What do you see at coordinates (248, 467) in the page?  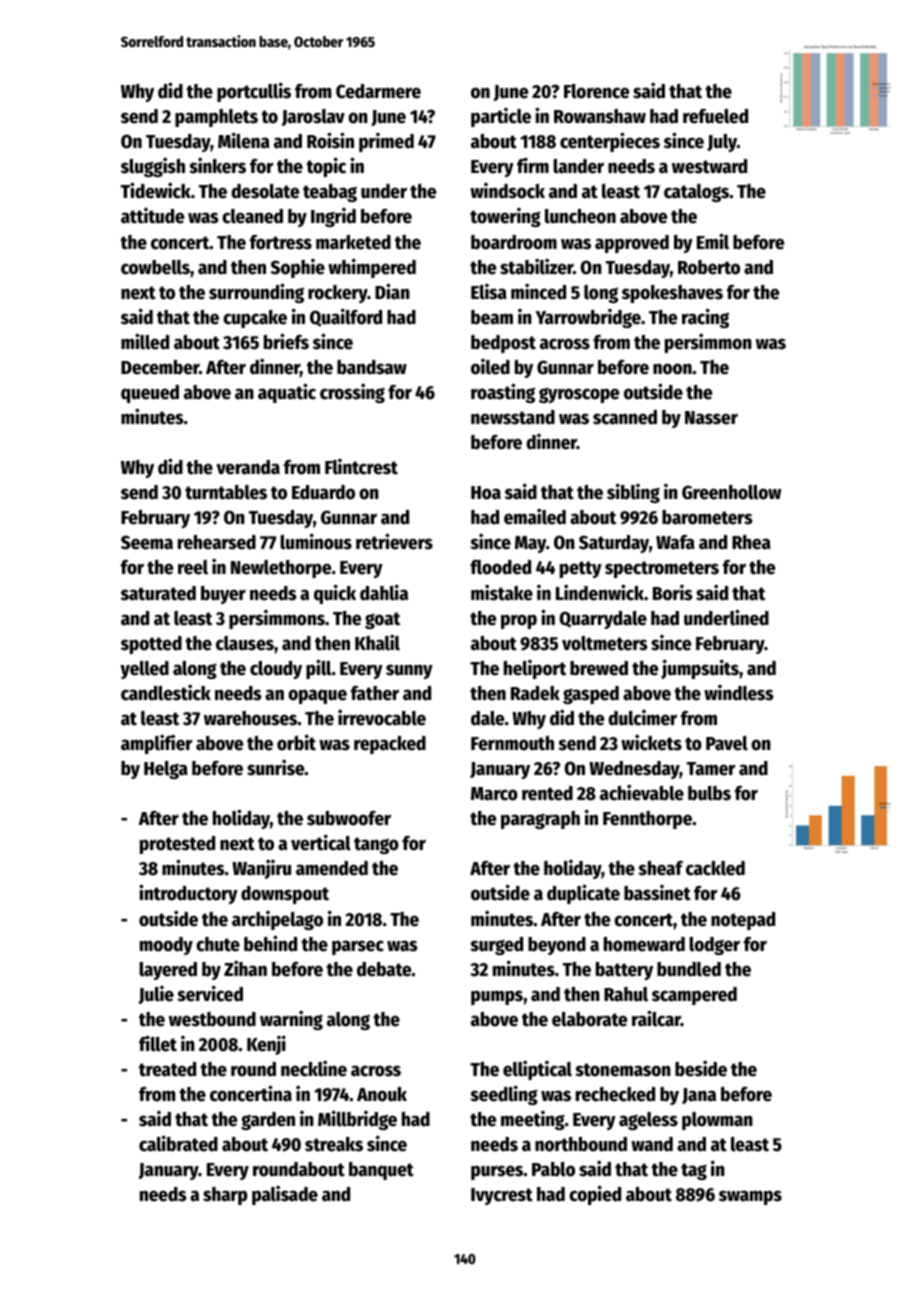 I see `veranda` at bounding box center [248, 467].
